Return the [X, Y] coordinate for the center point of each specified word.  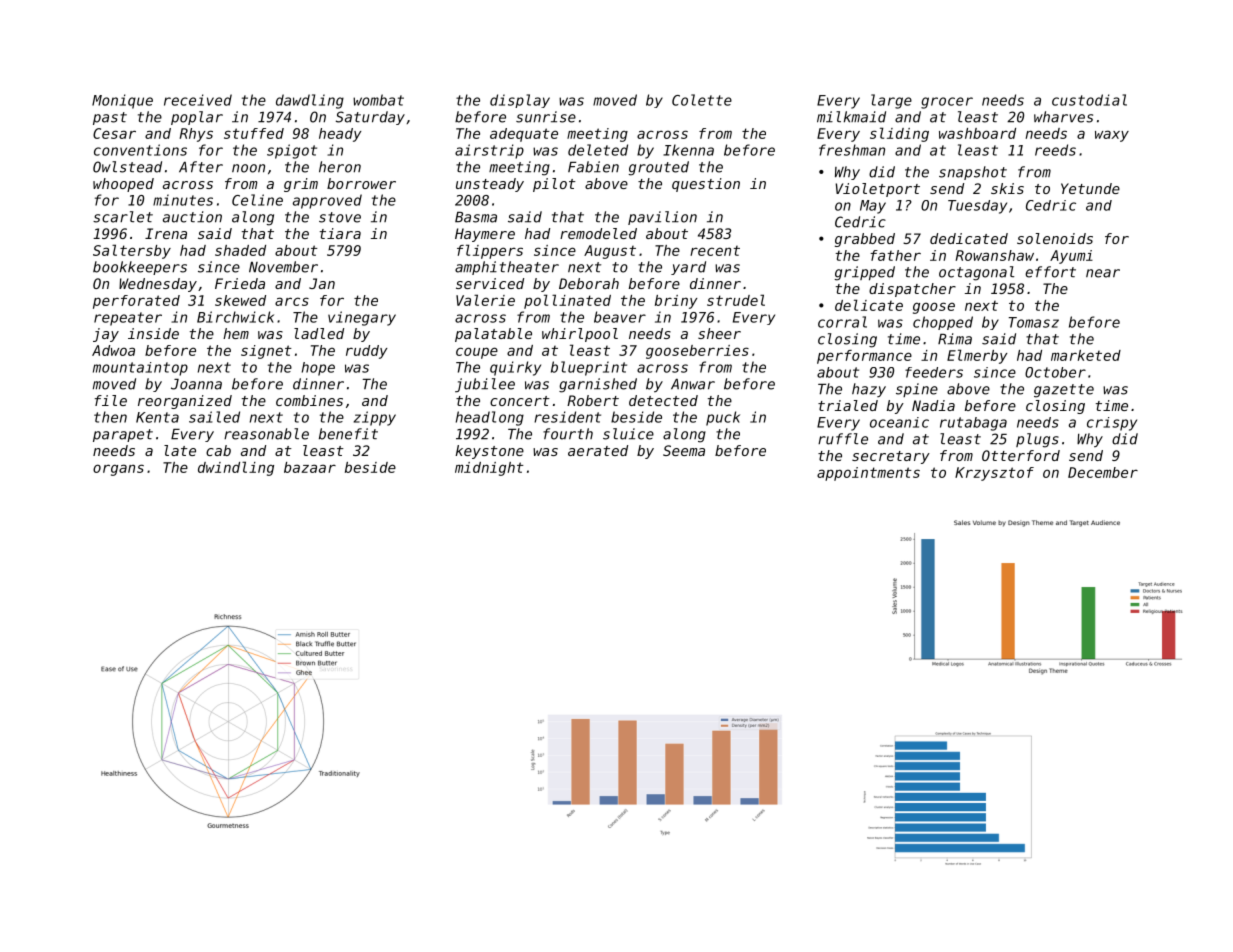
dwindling [236, 468]
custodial [1089, 100]
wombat [378, 100]
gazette [1064, 391]
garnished [598, 385]
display [520, 101]
